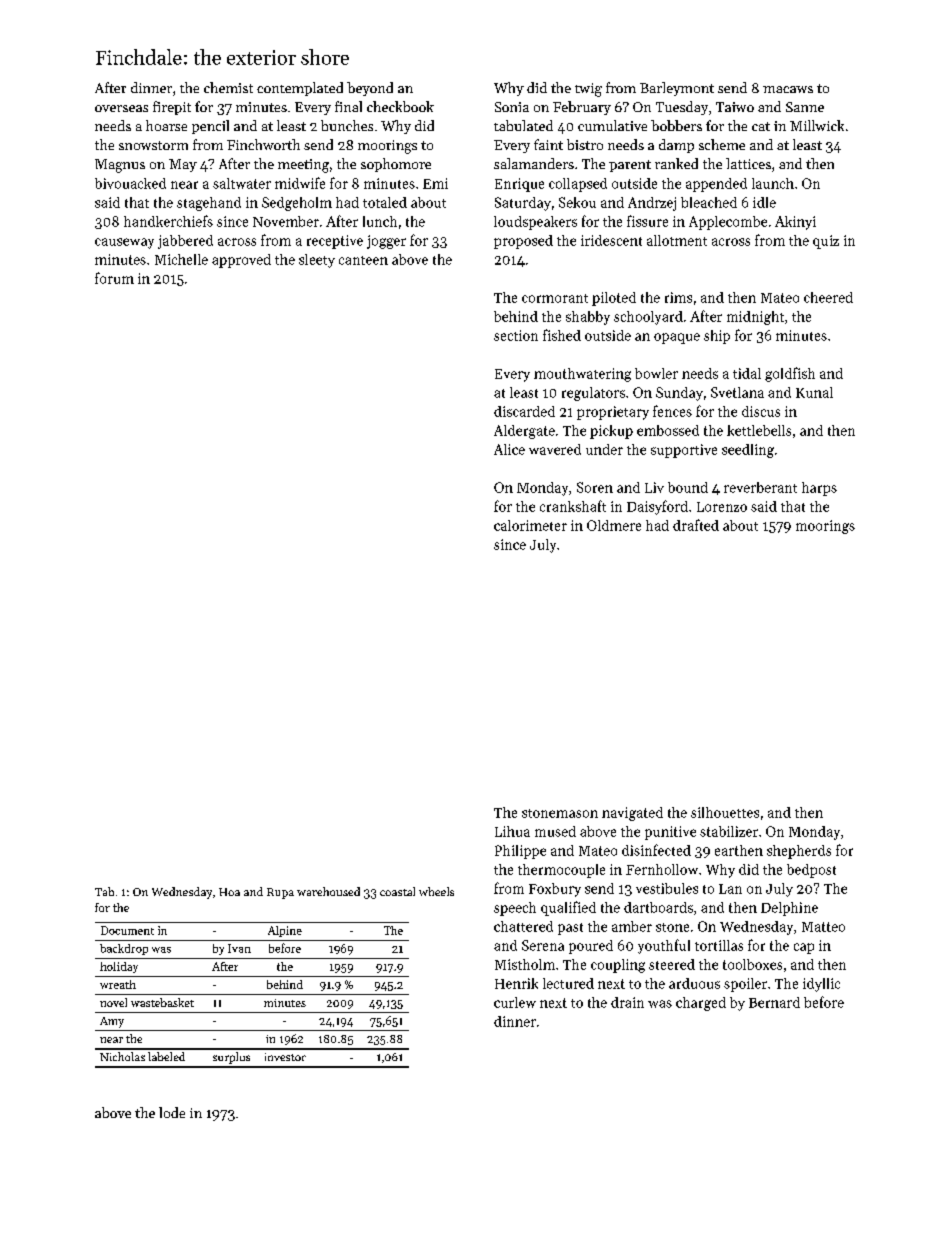  What do you see at coordinates (436, 891) in the image?
I see `wheels` at bounding box center [436, 891].
